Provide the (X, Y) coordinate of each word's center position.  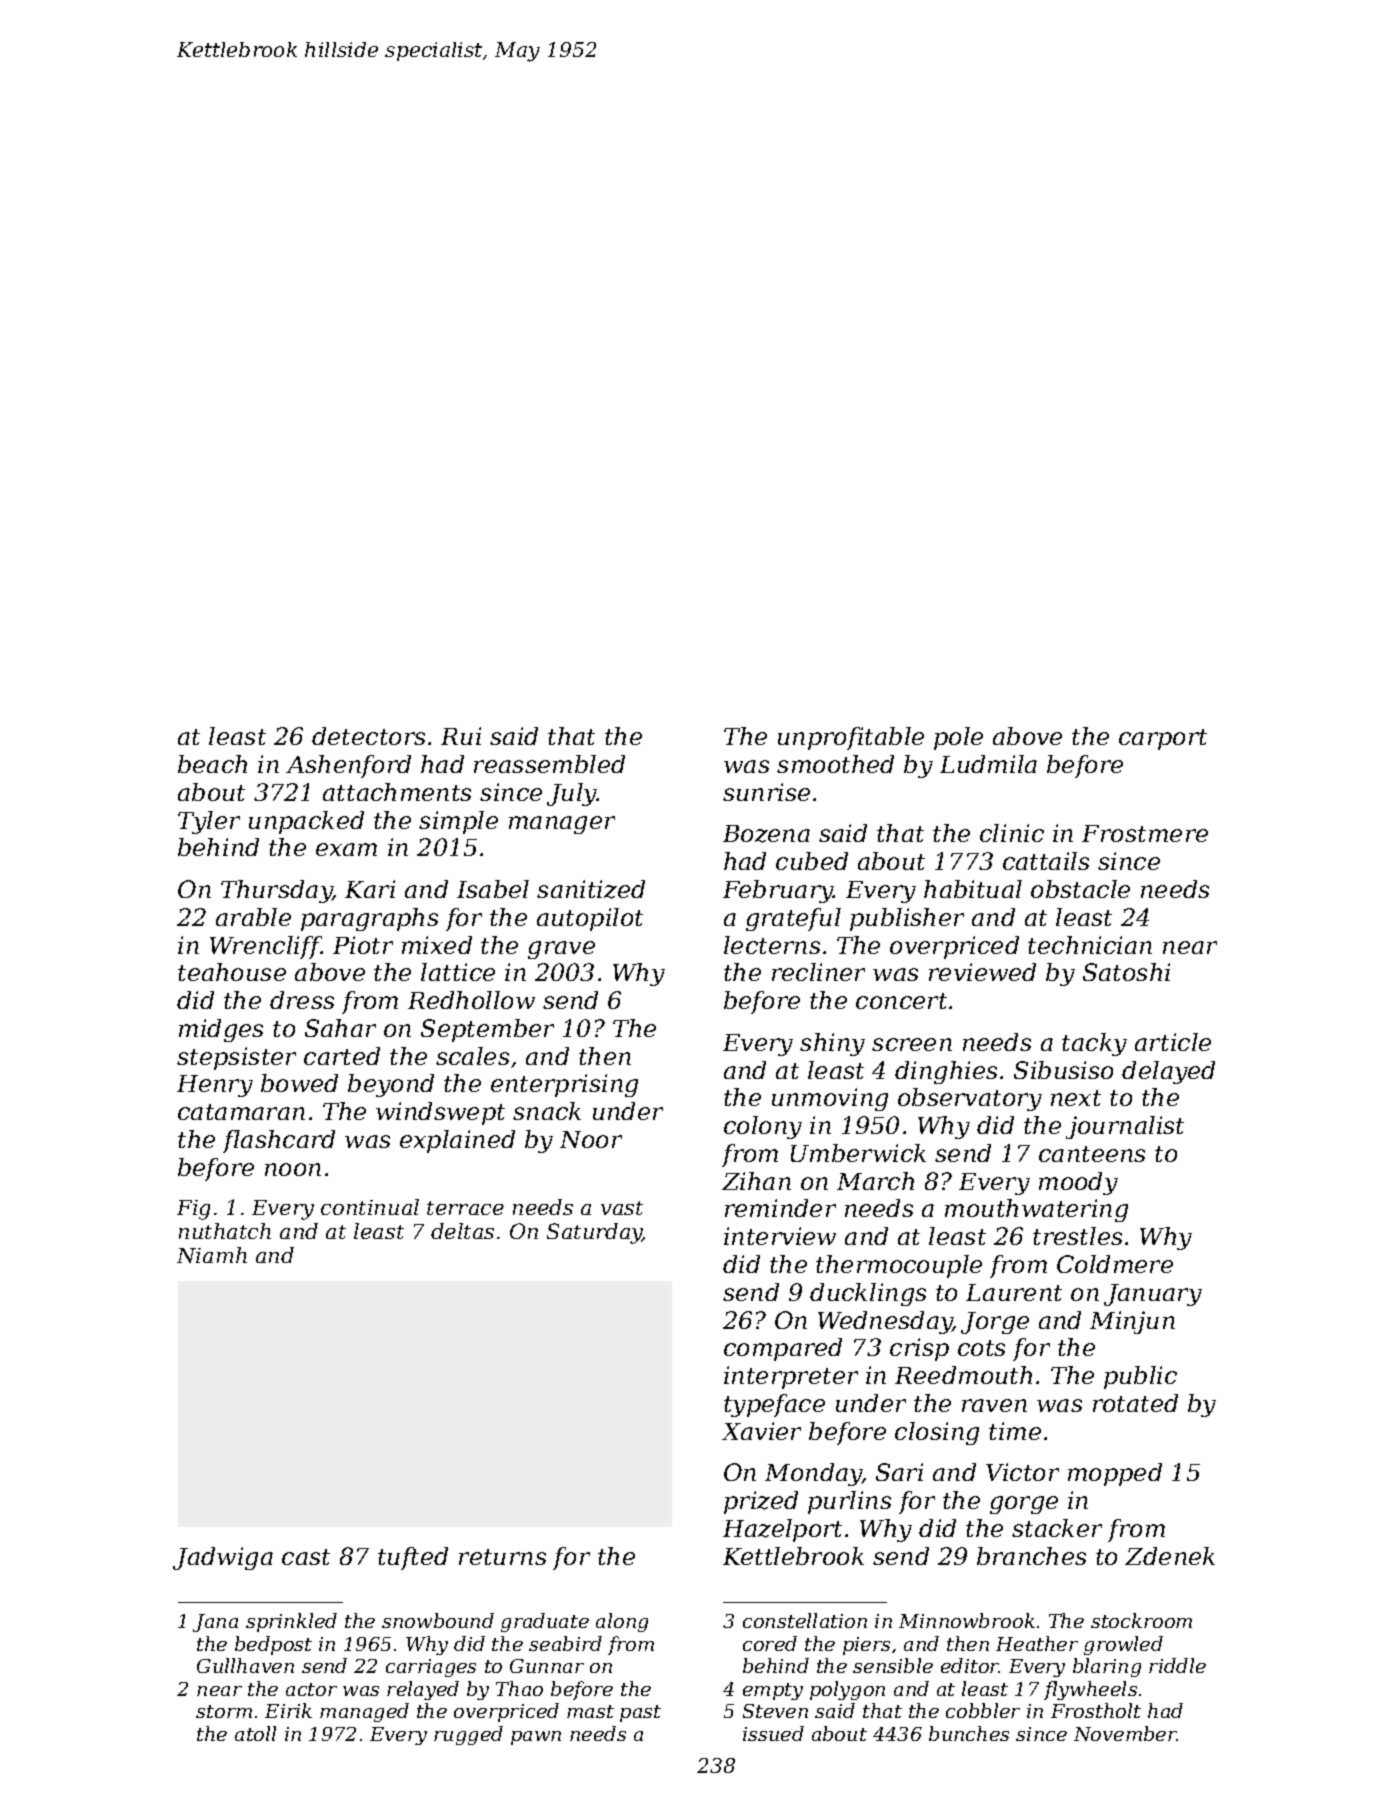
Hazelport (782, 1530)
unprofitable (851, 738)
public (1140, 1377)
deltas (462, 1231)
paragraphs (369, 919)
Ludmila (988, 764)
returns (502, 1557)
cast (306, 1557)
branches (1031, 1556)
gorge (1024, 1505)
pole (958, 738)
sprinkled (291, 1622)
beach (212, 764)
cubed (812, 861)
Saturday (595, 1233)
